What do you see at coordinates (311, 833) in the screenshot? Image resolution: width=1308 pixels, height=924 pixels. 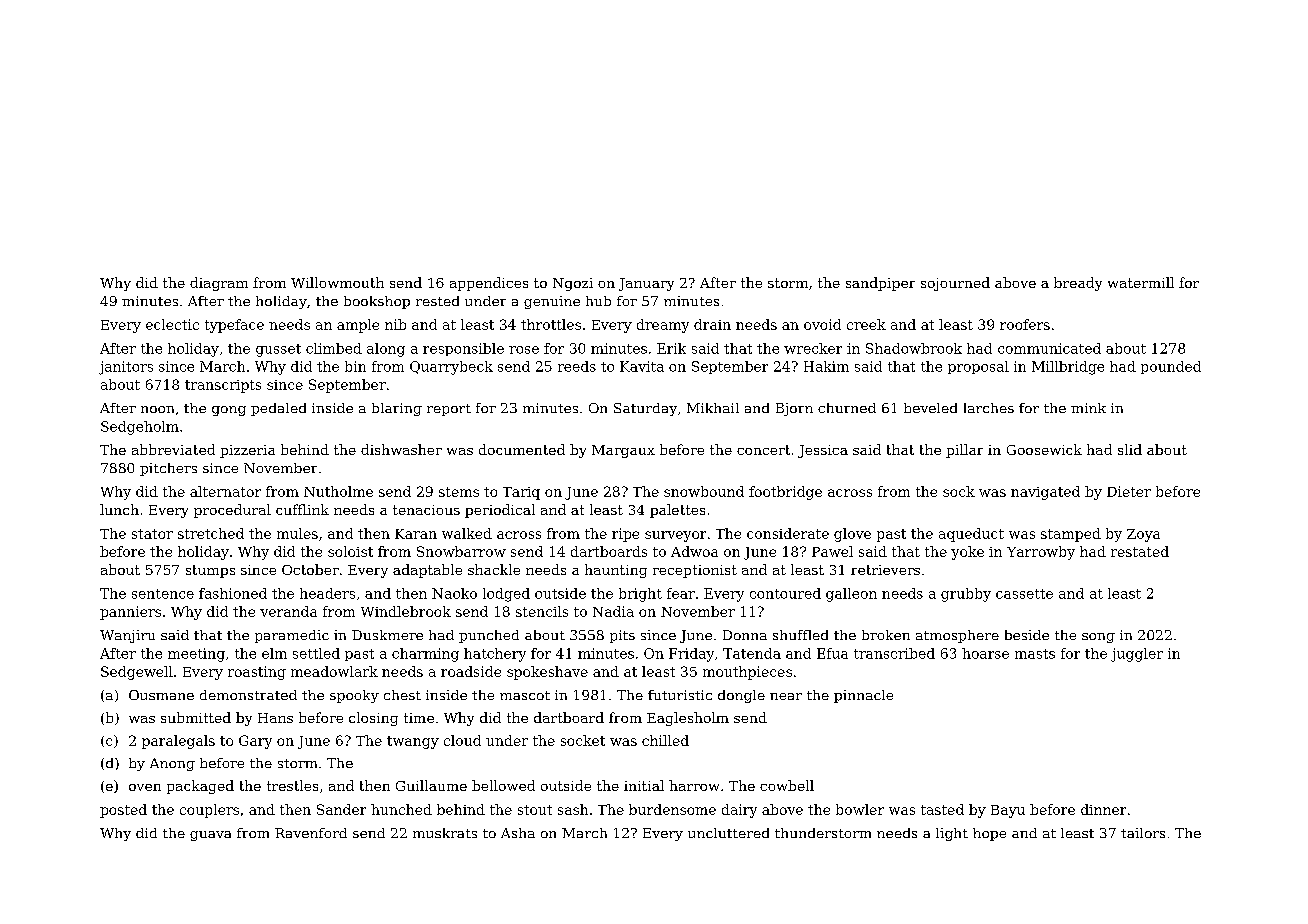 I see `Ravenford` at bounding box center [311, 833].
